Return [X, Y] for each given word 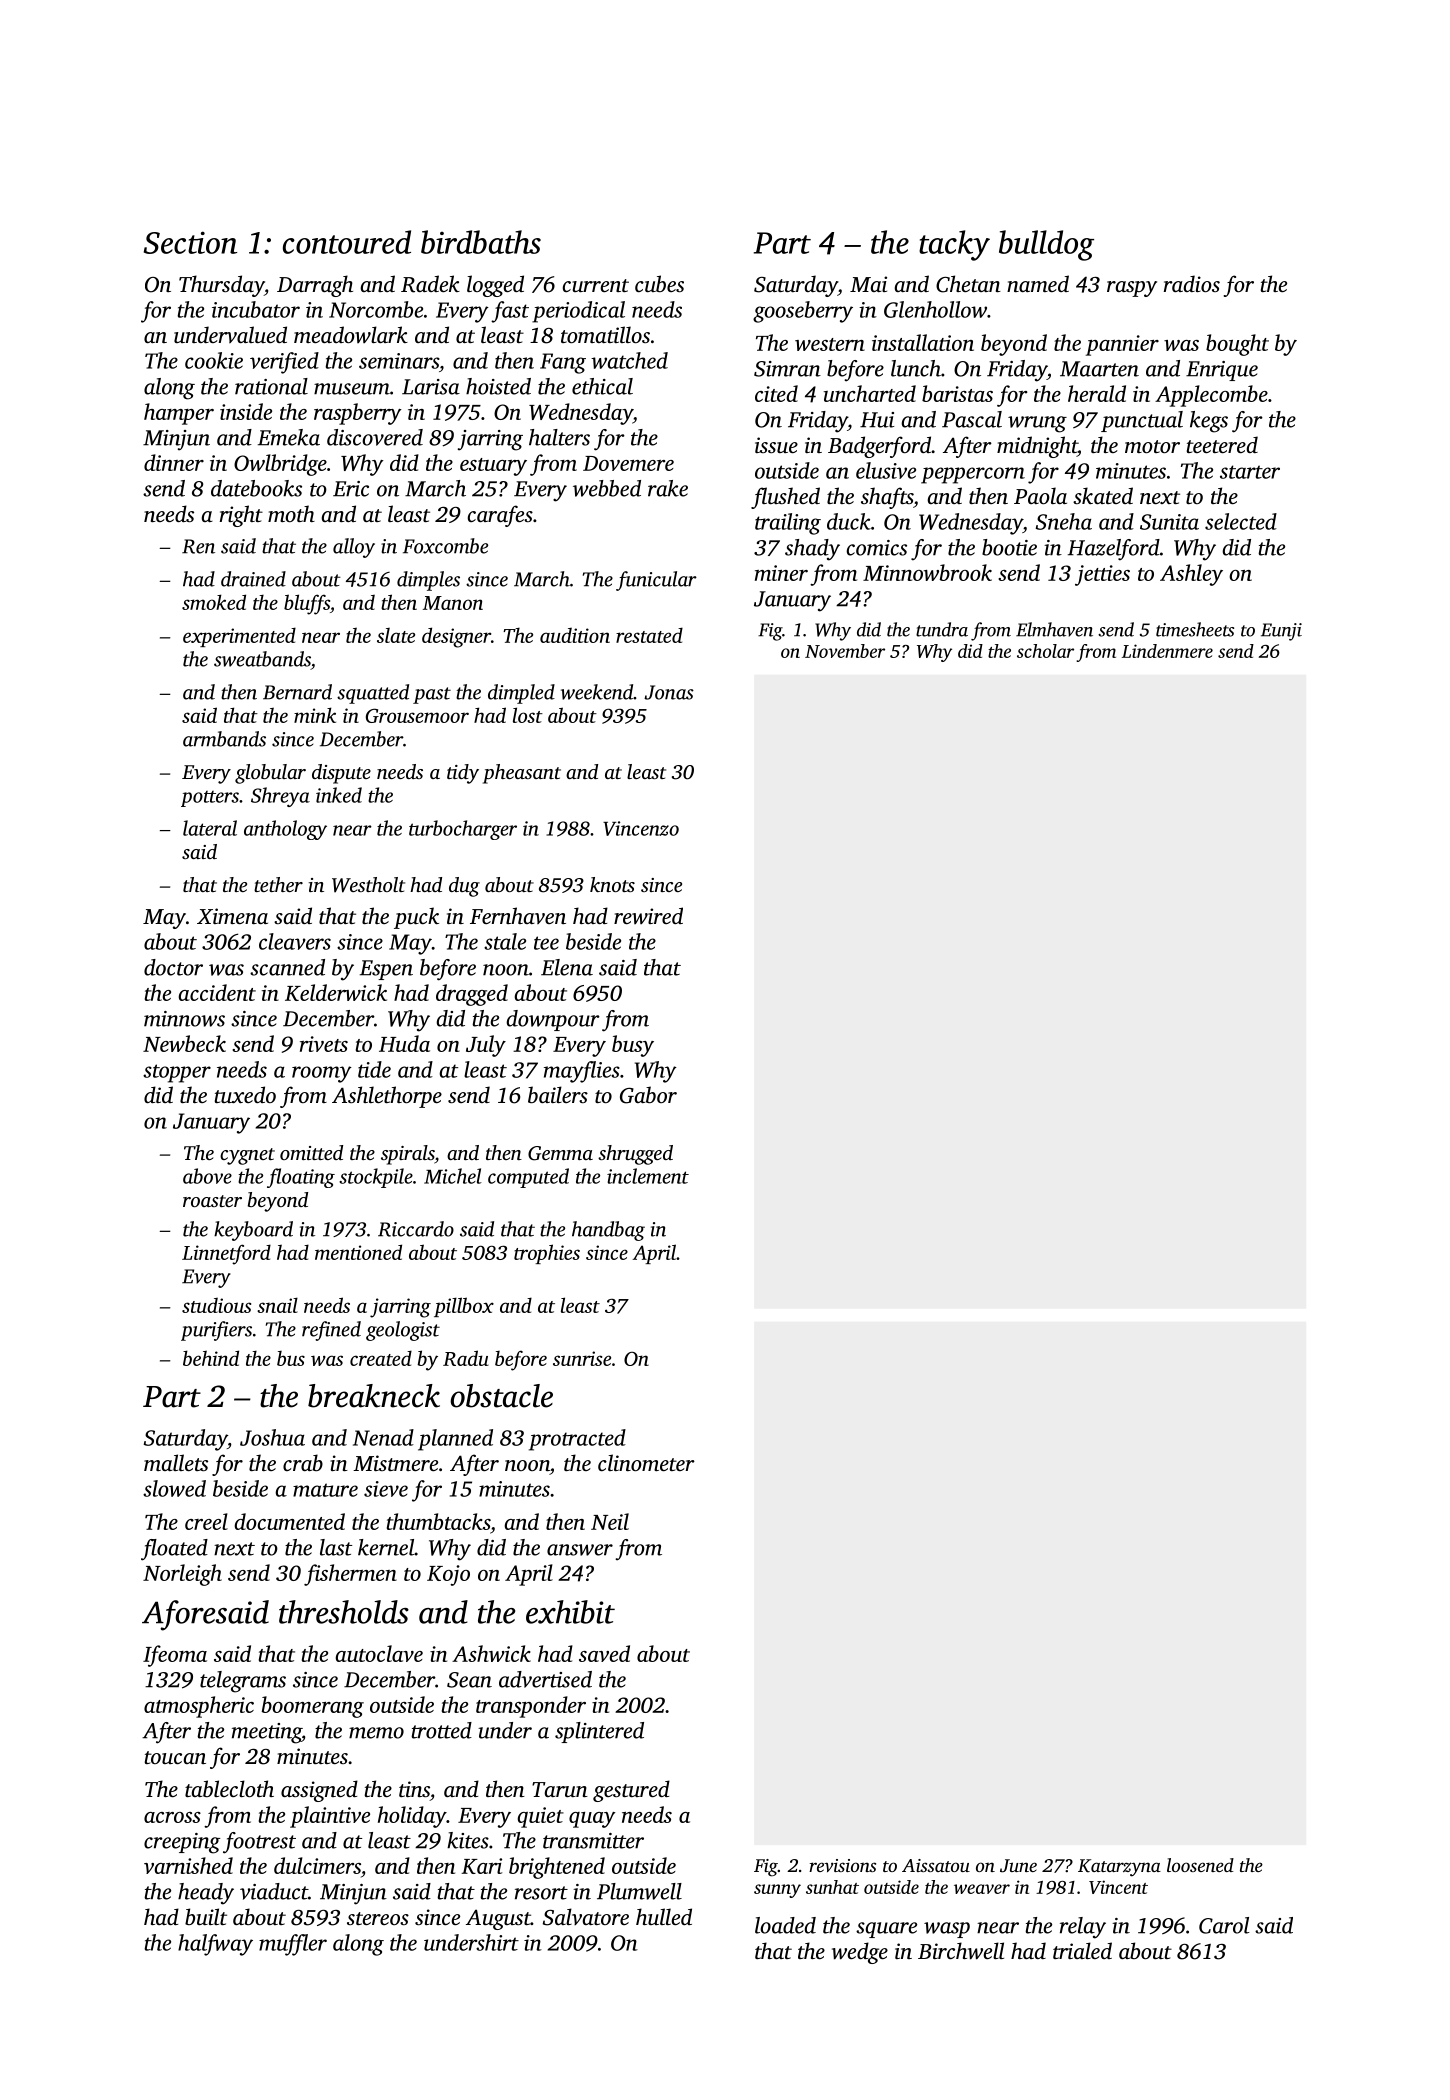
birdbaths [481, 242]
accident [217, 992]
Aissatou [936, 1865]
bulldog [1046, 245]
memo [376, 1733]
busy [633, 1046]
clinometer [646, 1462]
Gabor [648, 1095]
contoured [347, 242]
